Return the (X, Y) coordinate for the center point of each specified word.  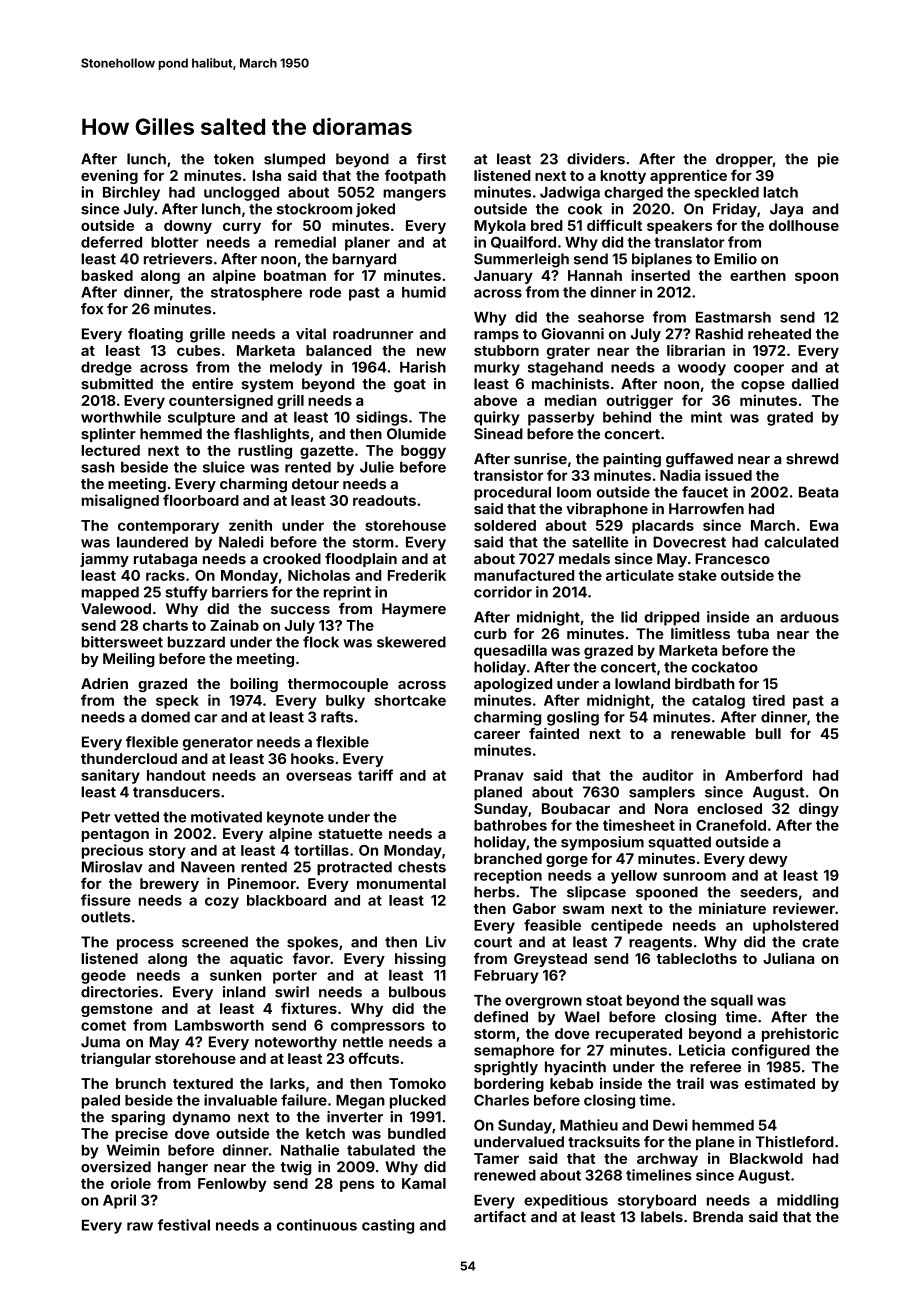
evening (109, 176)
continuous (317, 1225)
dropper (744, 160)
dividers (596, 159)
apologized (513, 685)
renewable (708, 733)
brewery (169, 885)
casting (388, 1226)
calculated (801, 542)
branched (508, 858)
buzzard (196, 642)
